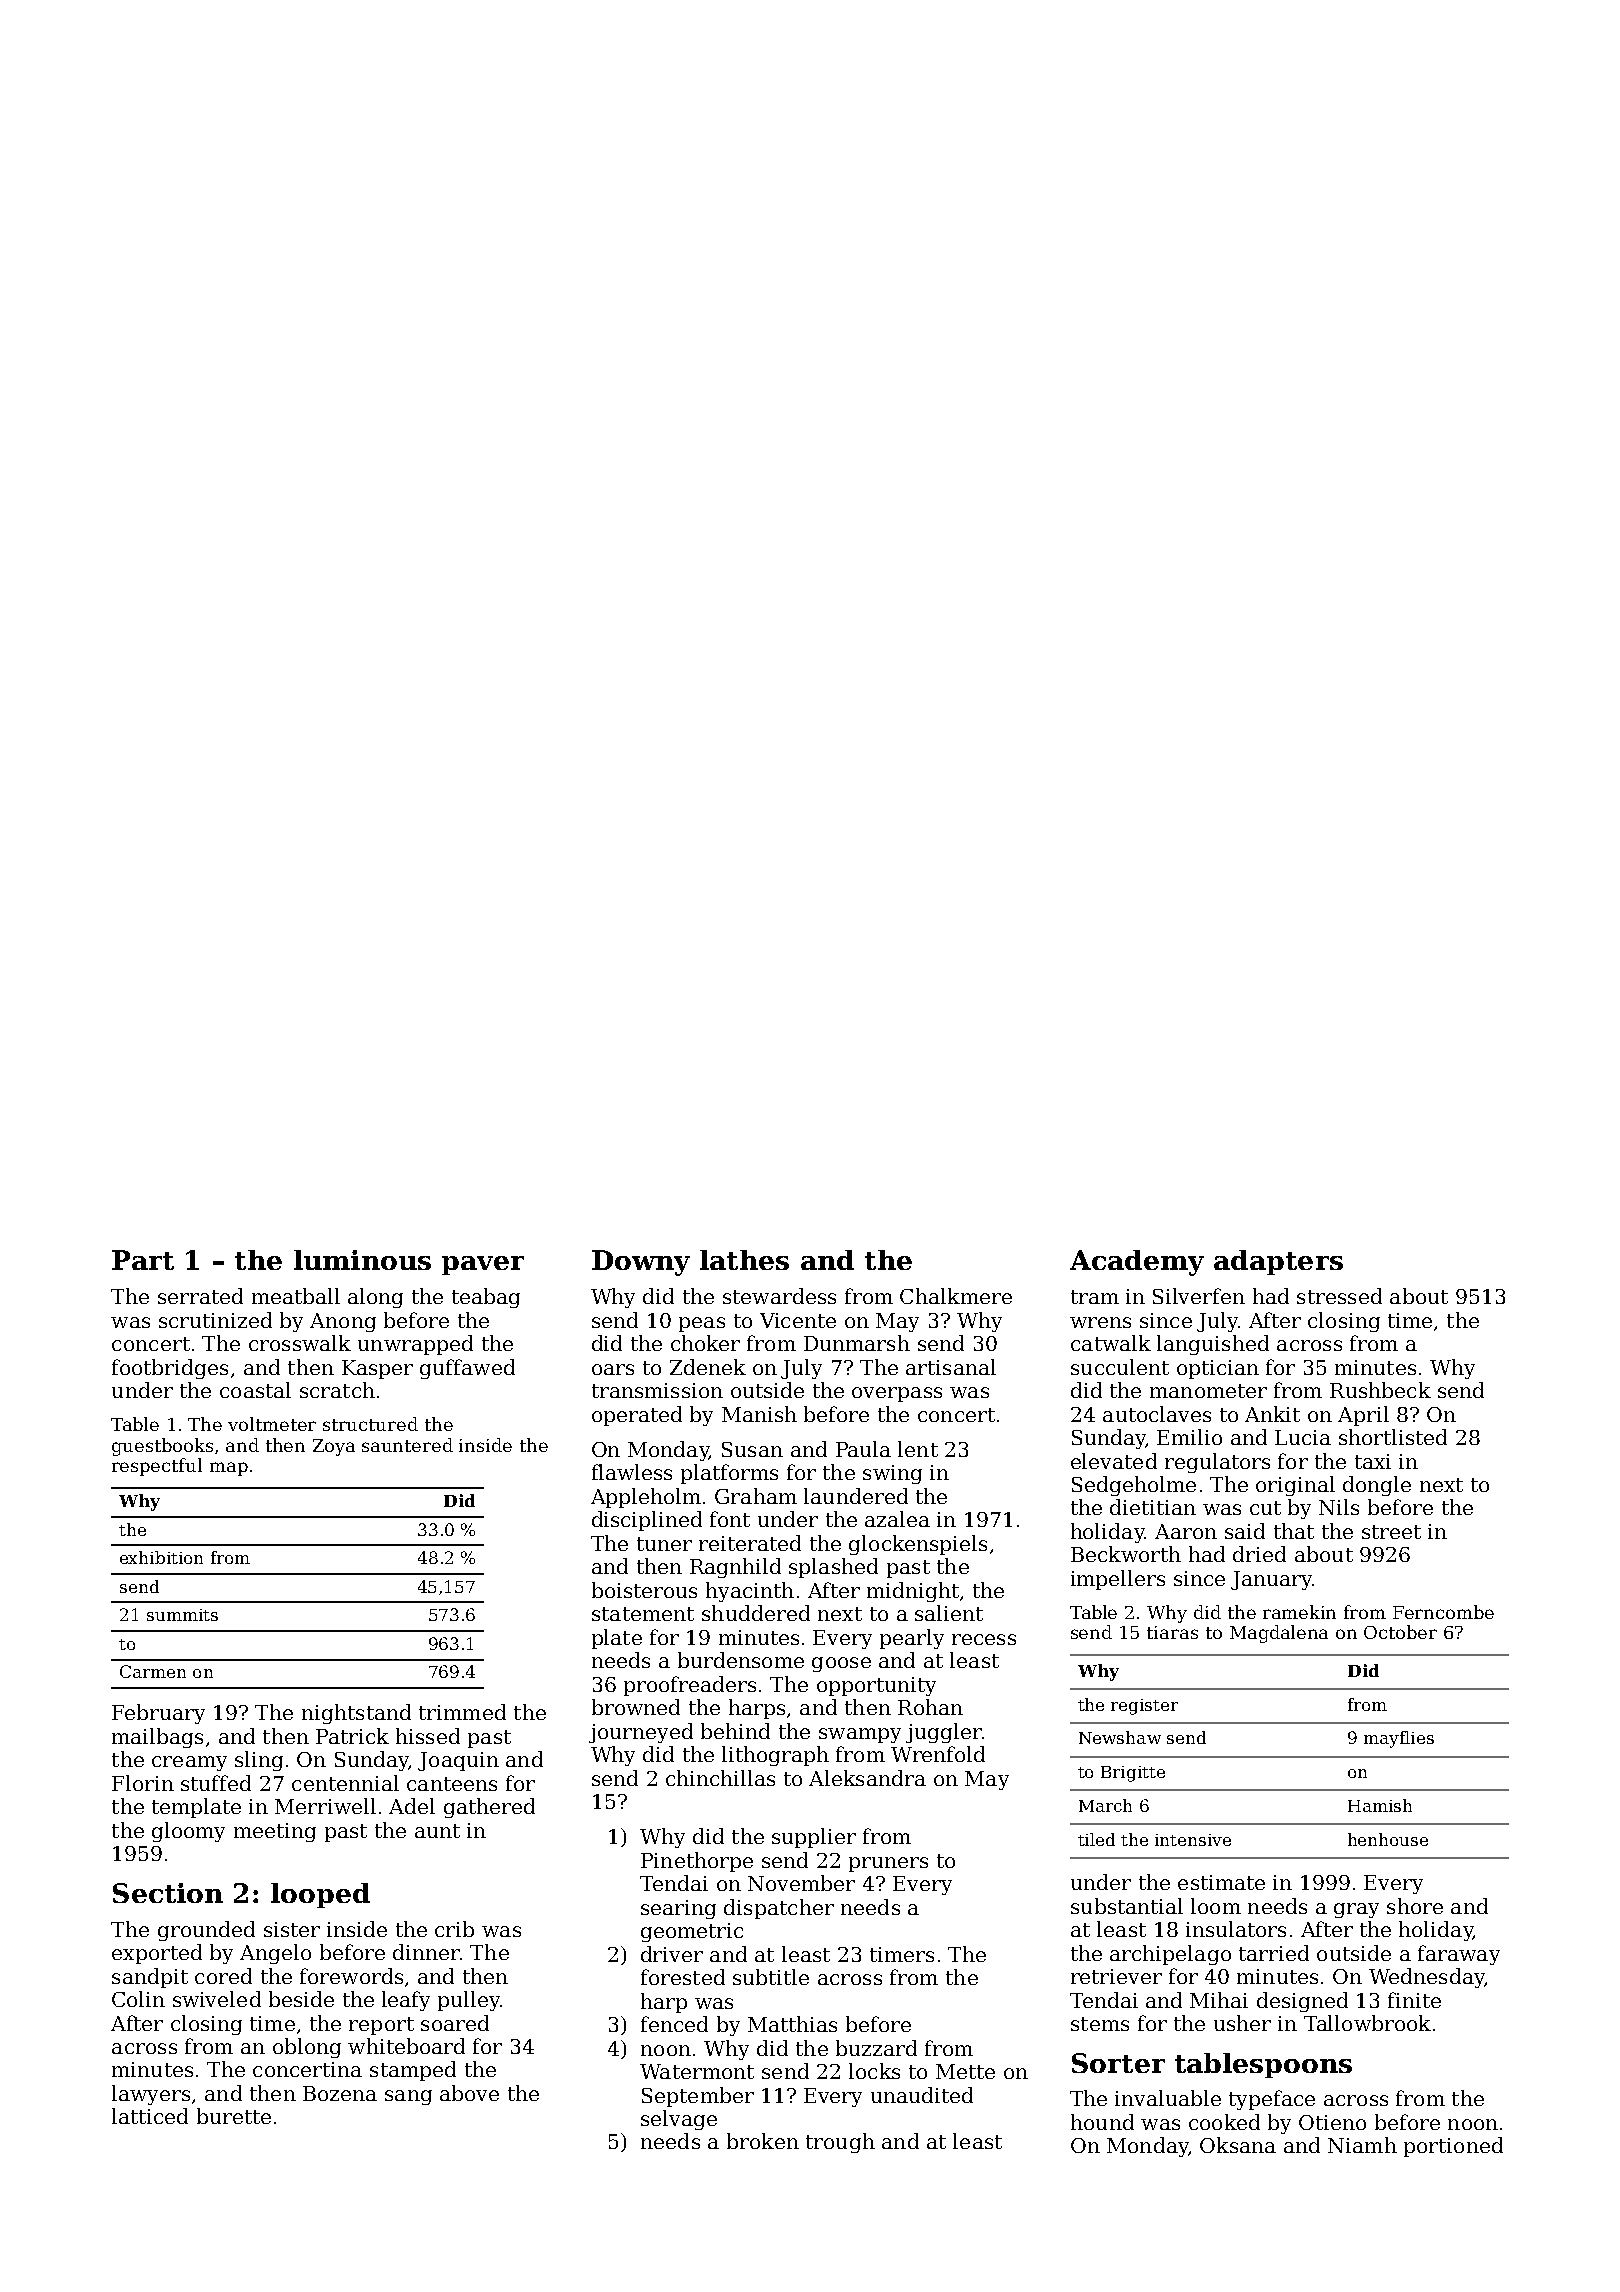  Describe the element at coordinates (301, 1999) in the page. I see `beside` at that location.
